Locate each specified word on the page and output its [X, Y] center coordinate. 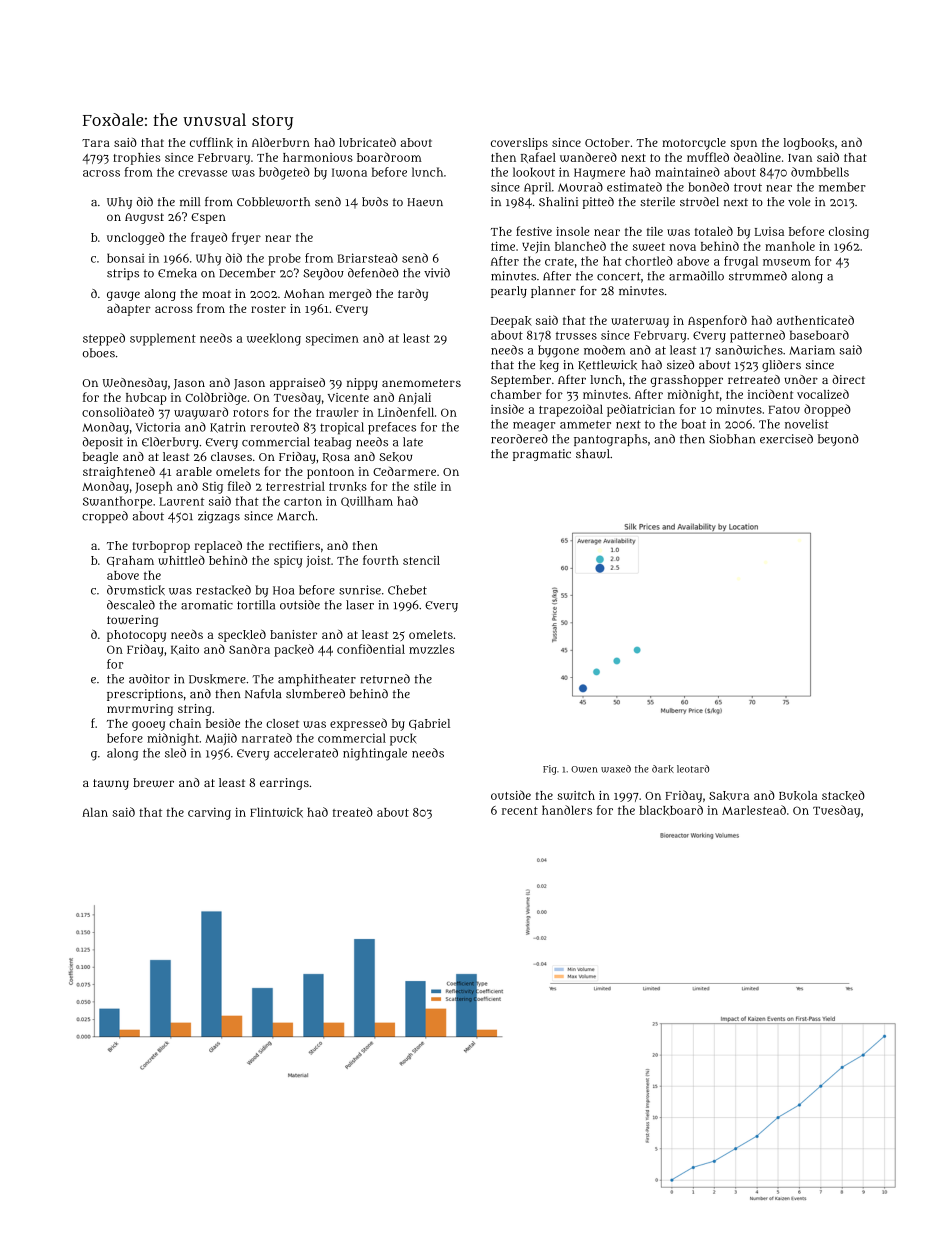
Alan [95, 812]
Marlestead [754, 810]
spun [743, 145]
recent [520, 811]
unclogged [136, 238]
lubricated [367, 142]
